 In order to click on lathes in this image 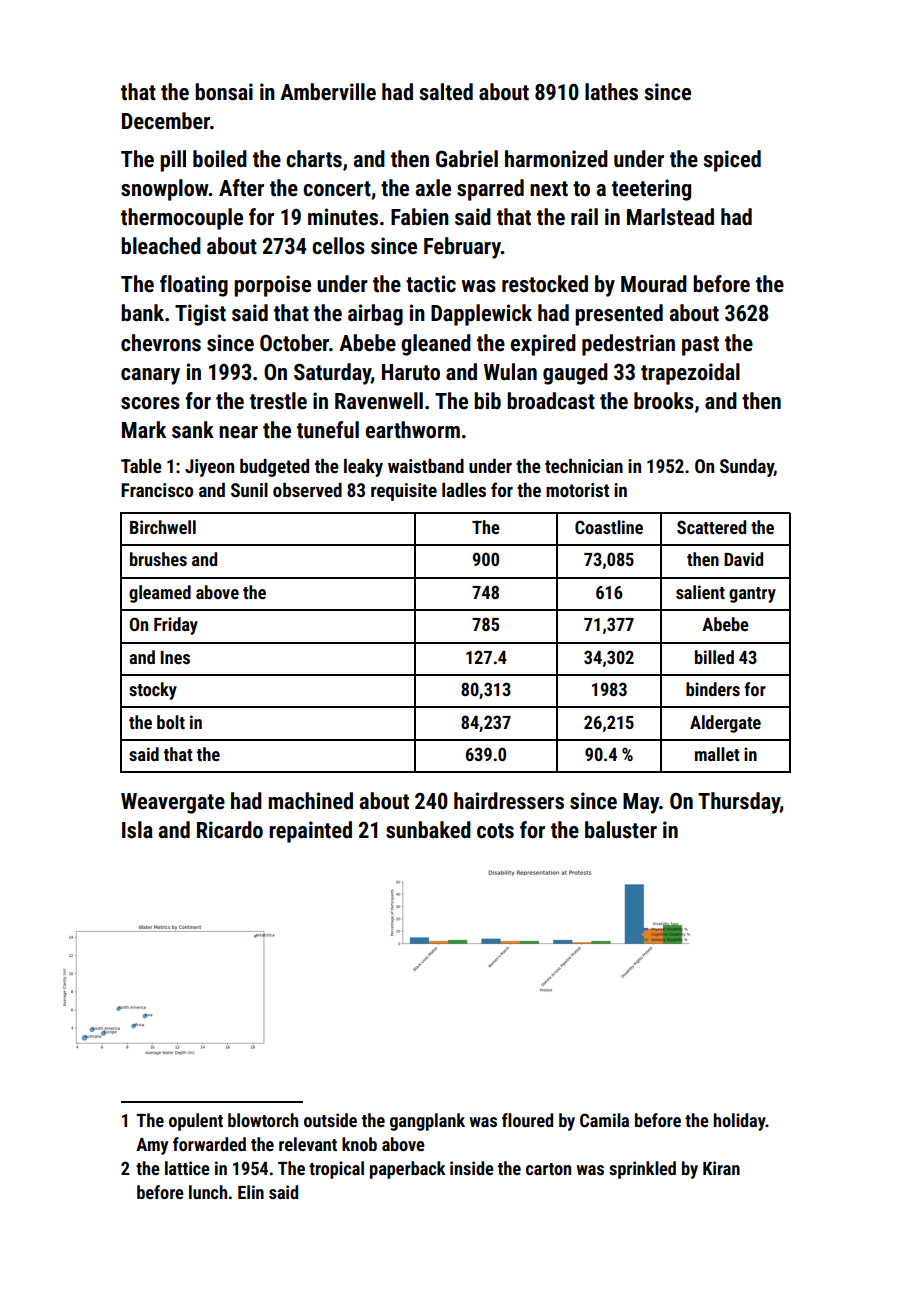, I will do `click(611, 92)`.
